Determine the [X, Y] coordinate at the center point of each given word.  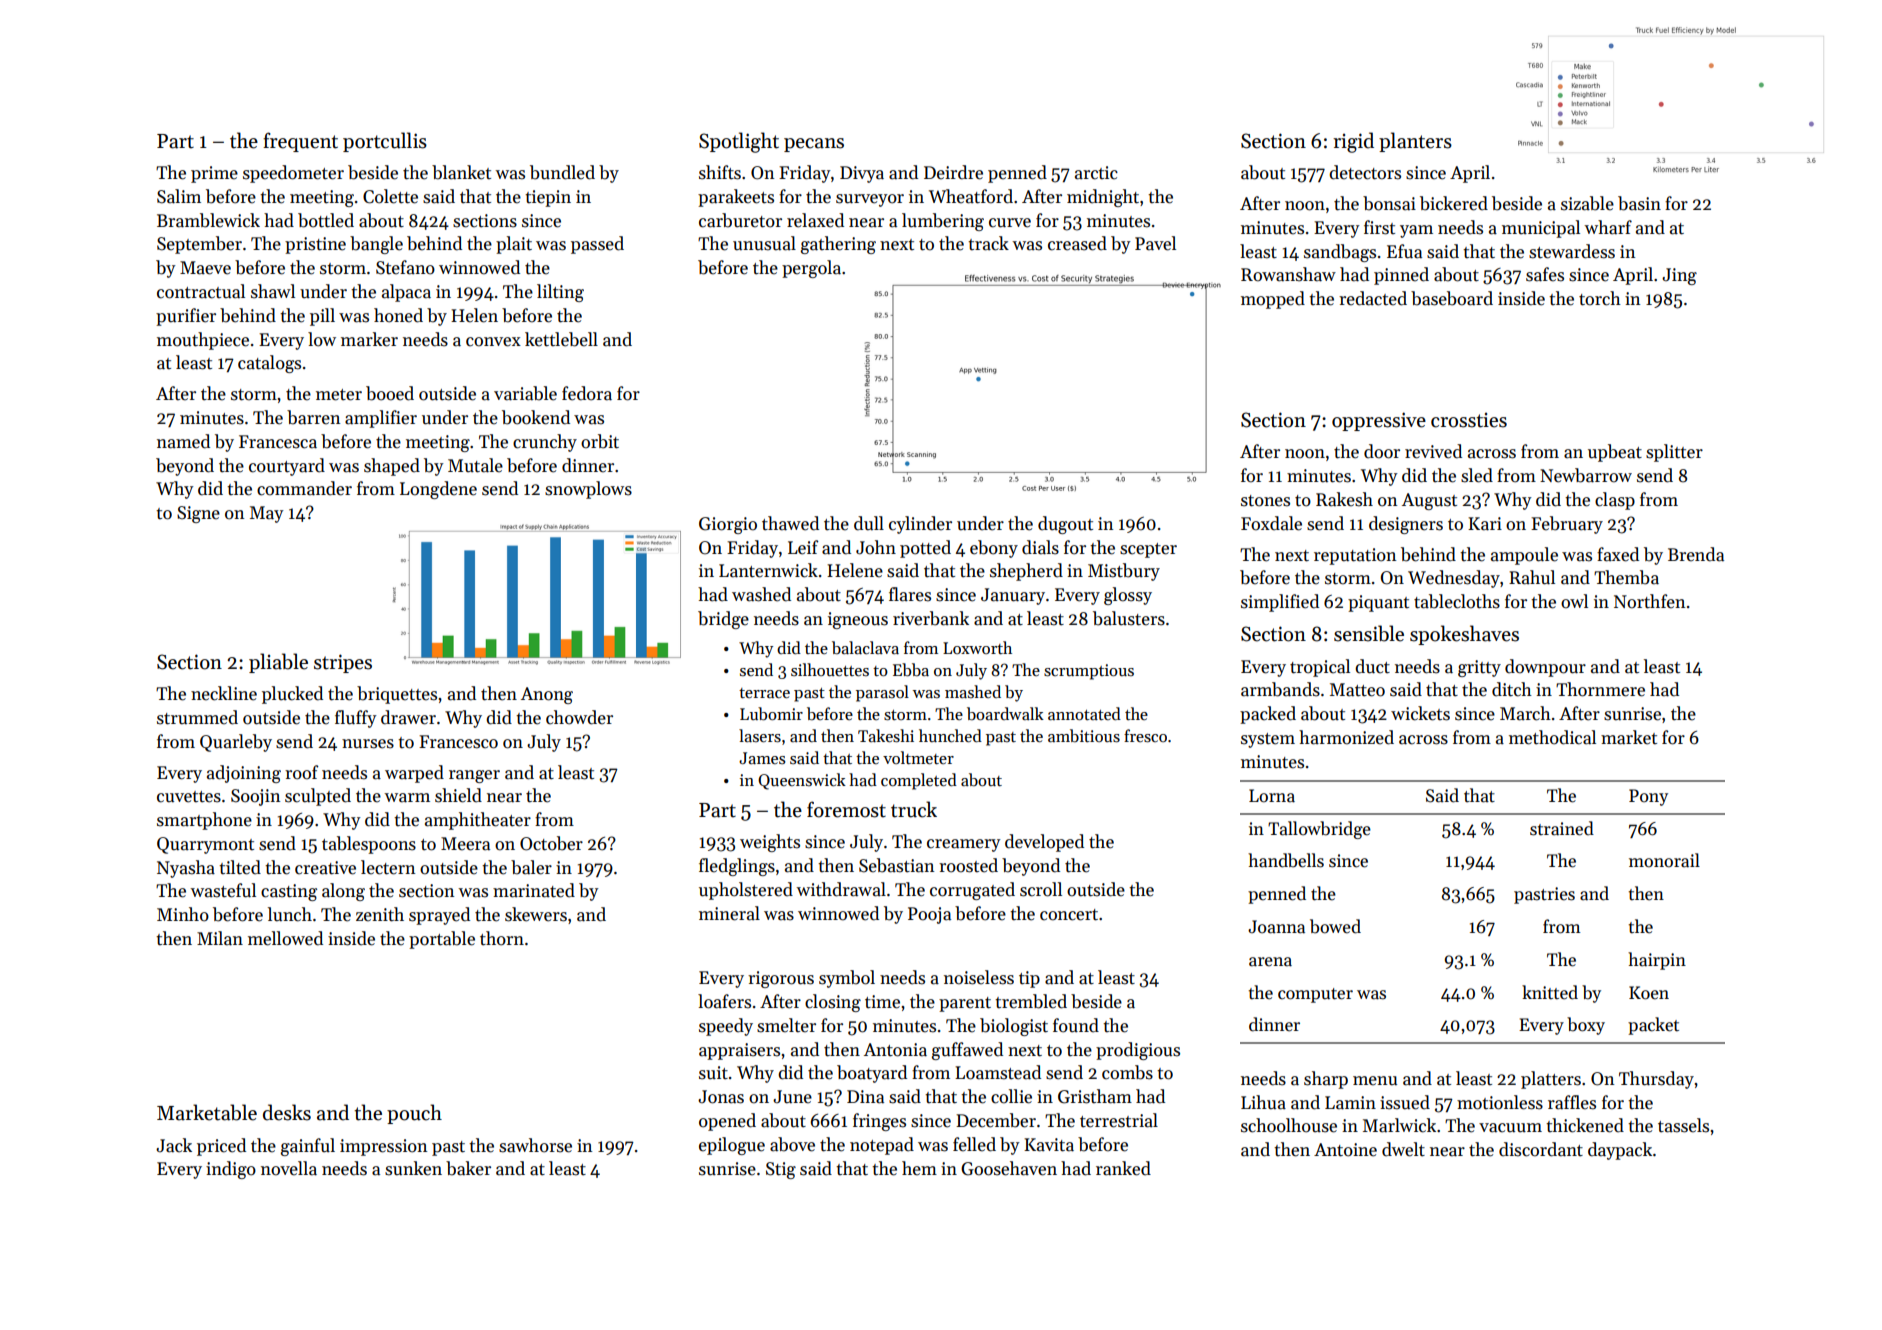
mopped [1273, 300]
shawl [273, 291]
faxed [1618, 554]
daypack [1620, 1151]
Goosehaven [1009, 1168]
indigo [231, 1170]
